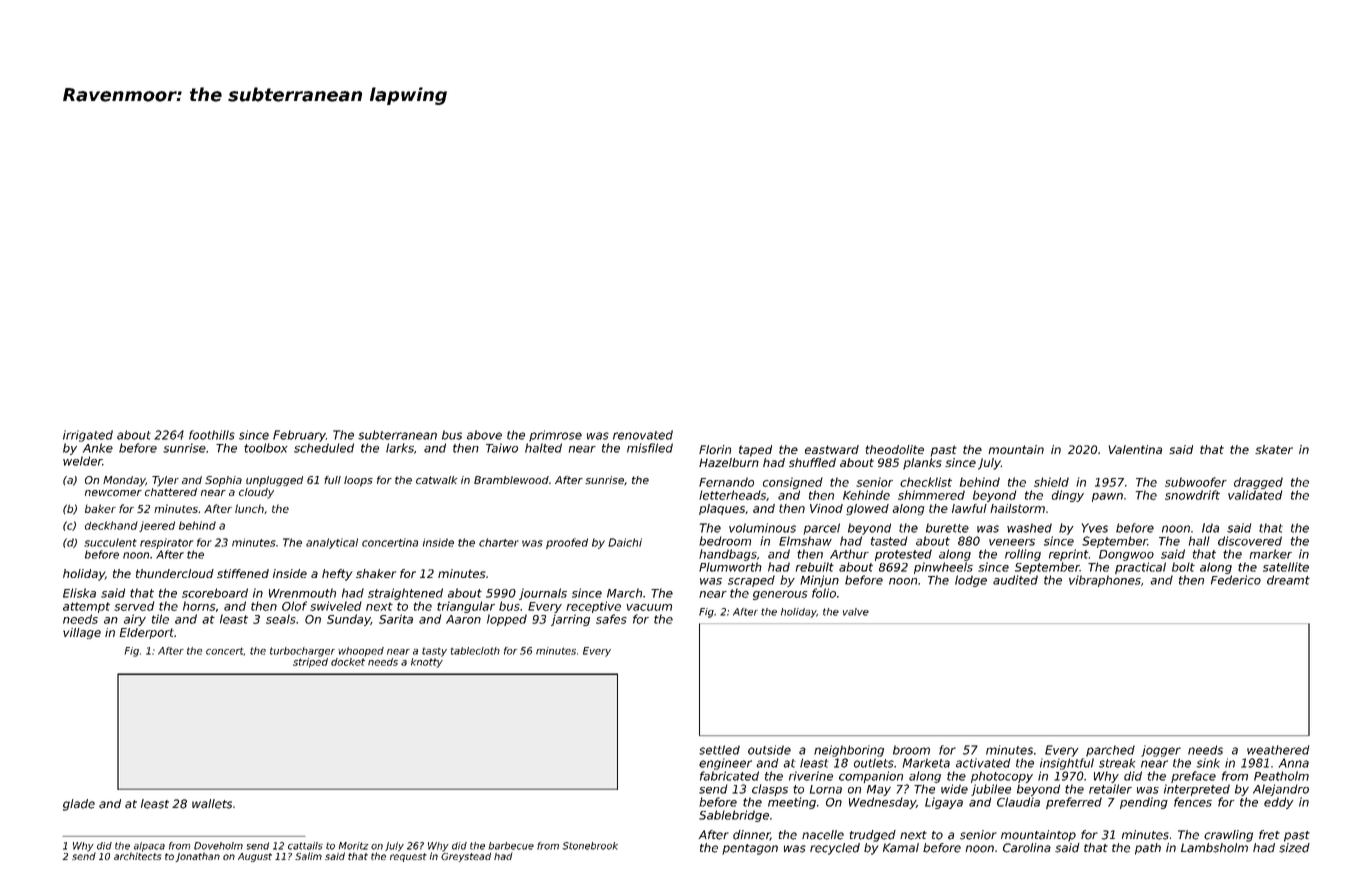 The width and height of the image is (1372, 887). I want to click on proofed, so click(567, 543).
